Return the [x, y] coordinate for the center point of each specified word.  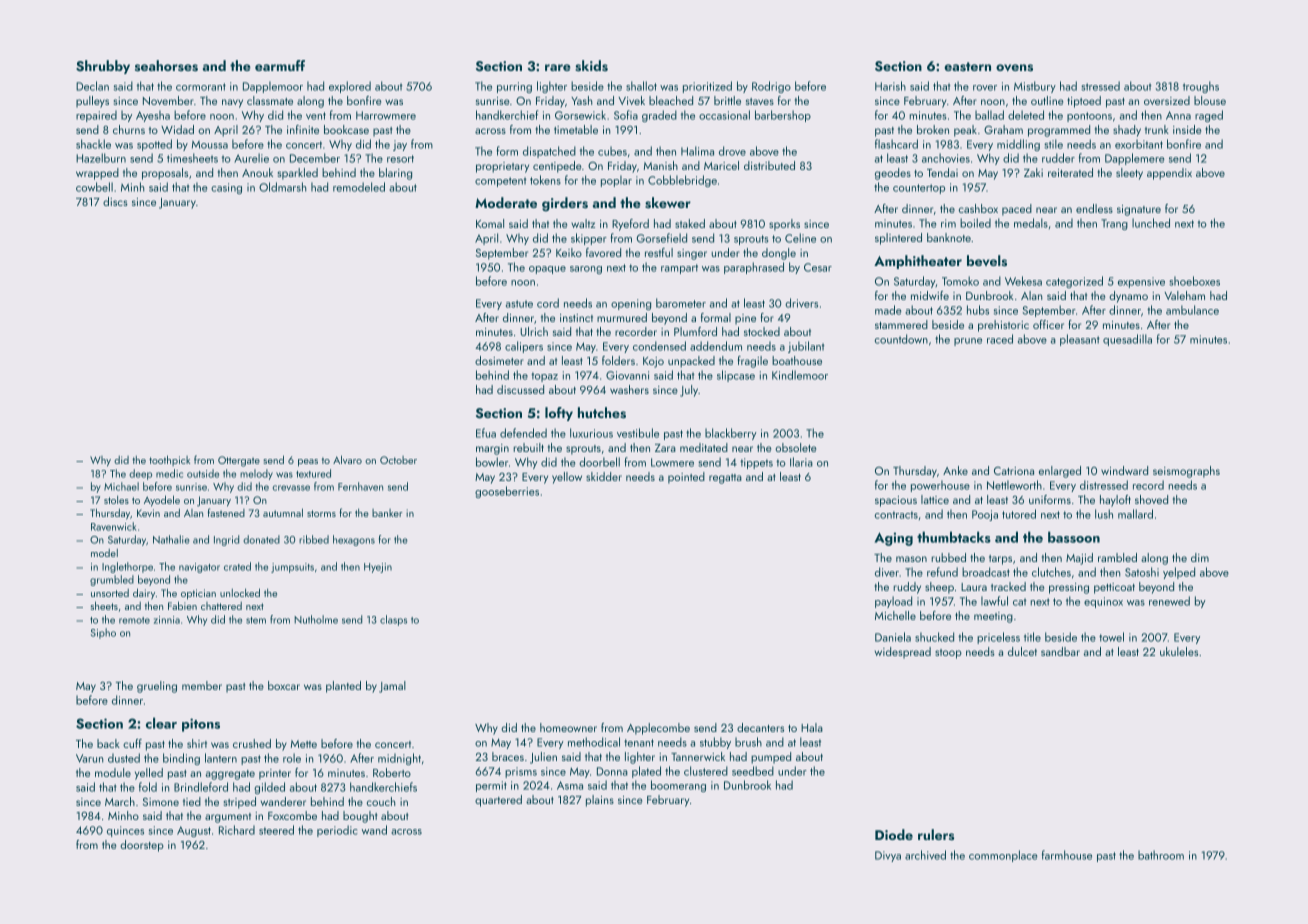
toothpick [169, 460]
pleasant [1080, 340]
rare [558, 67]
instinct [576, 318]
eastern [967, 67]
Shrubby [103, 67]
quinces [125, 831]
